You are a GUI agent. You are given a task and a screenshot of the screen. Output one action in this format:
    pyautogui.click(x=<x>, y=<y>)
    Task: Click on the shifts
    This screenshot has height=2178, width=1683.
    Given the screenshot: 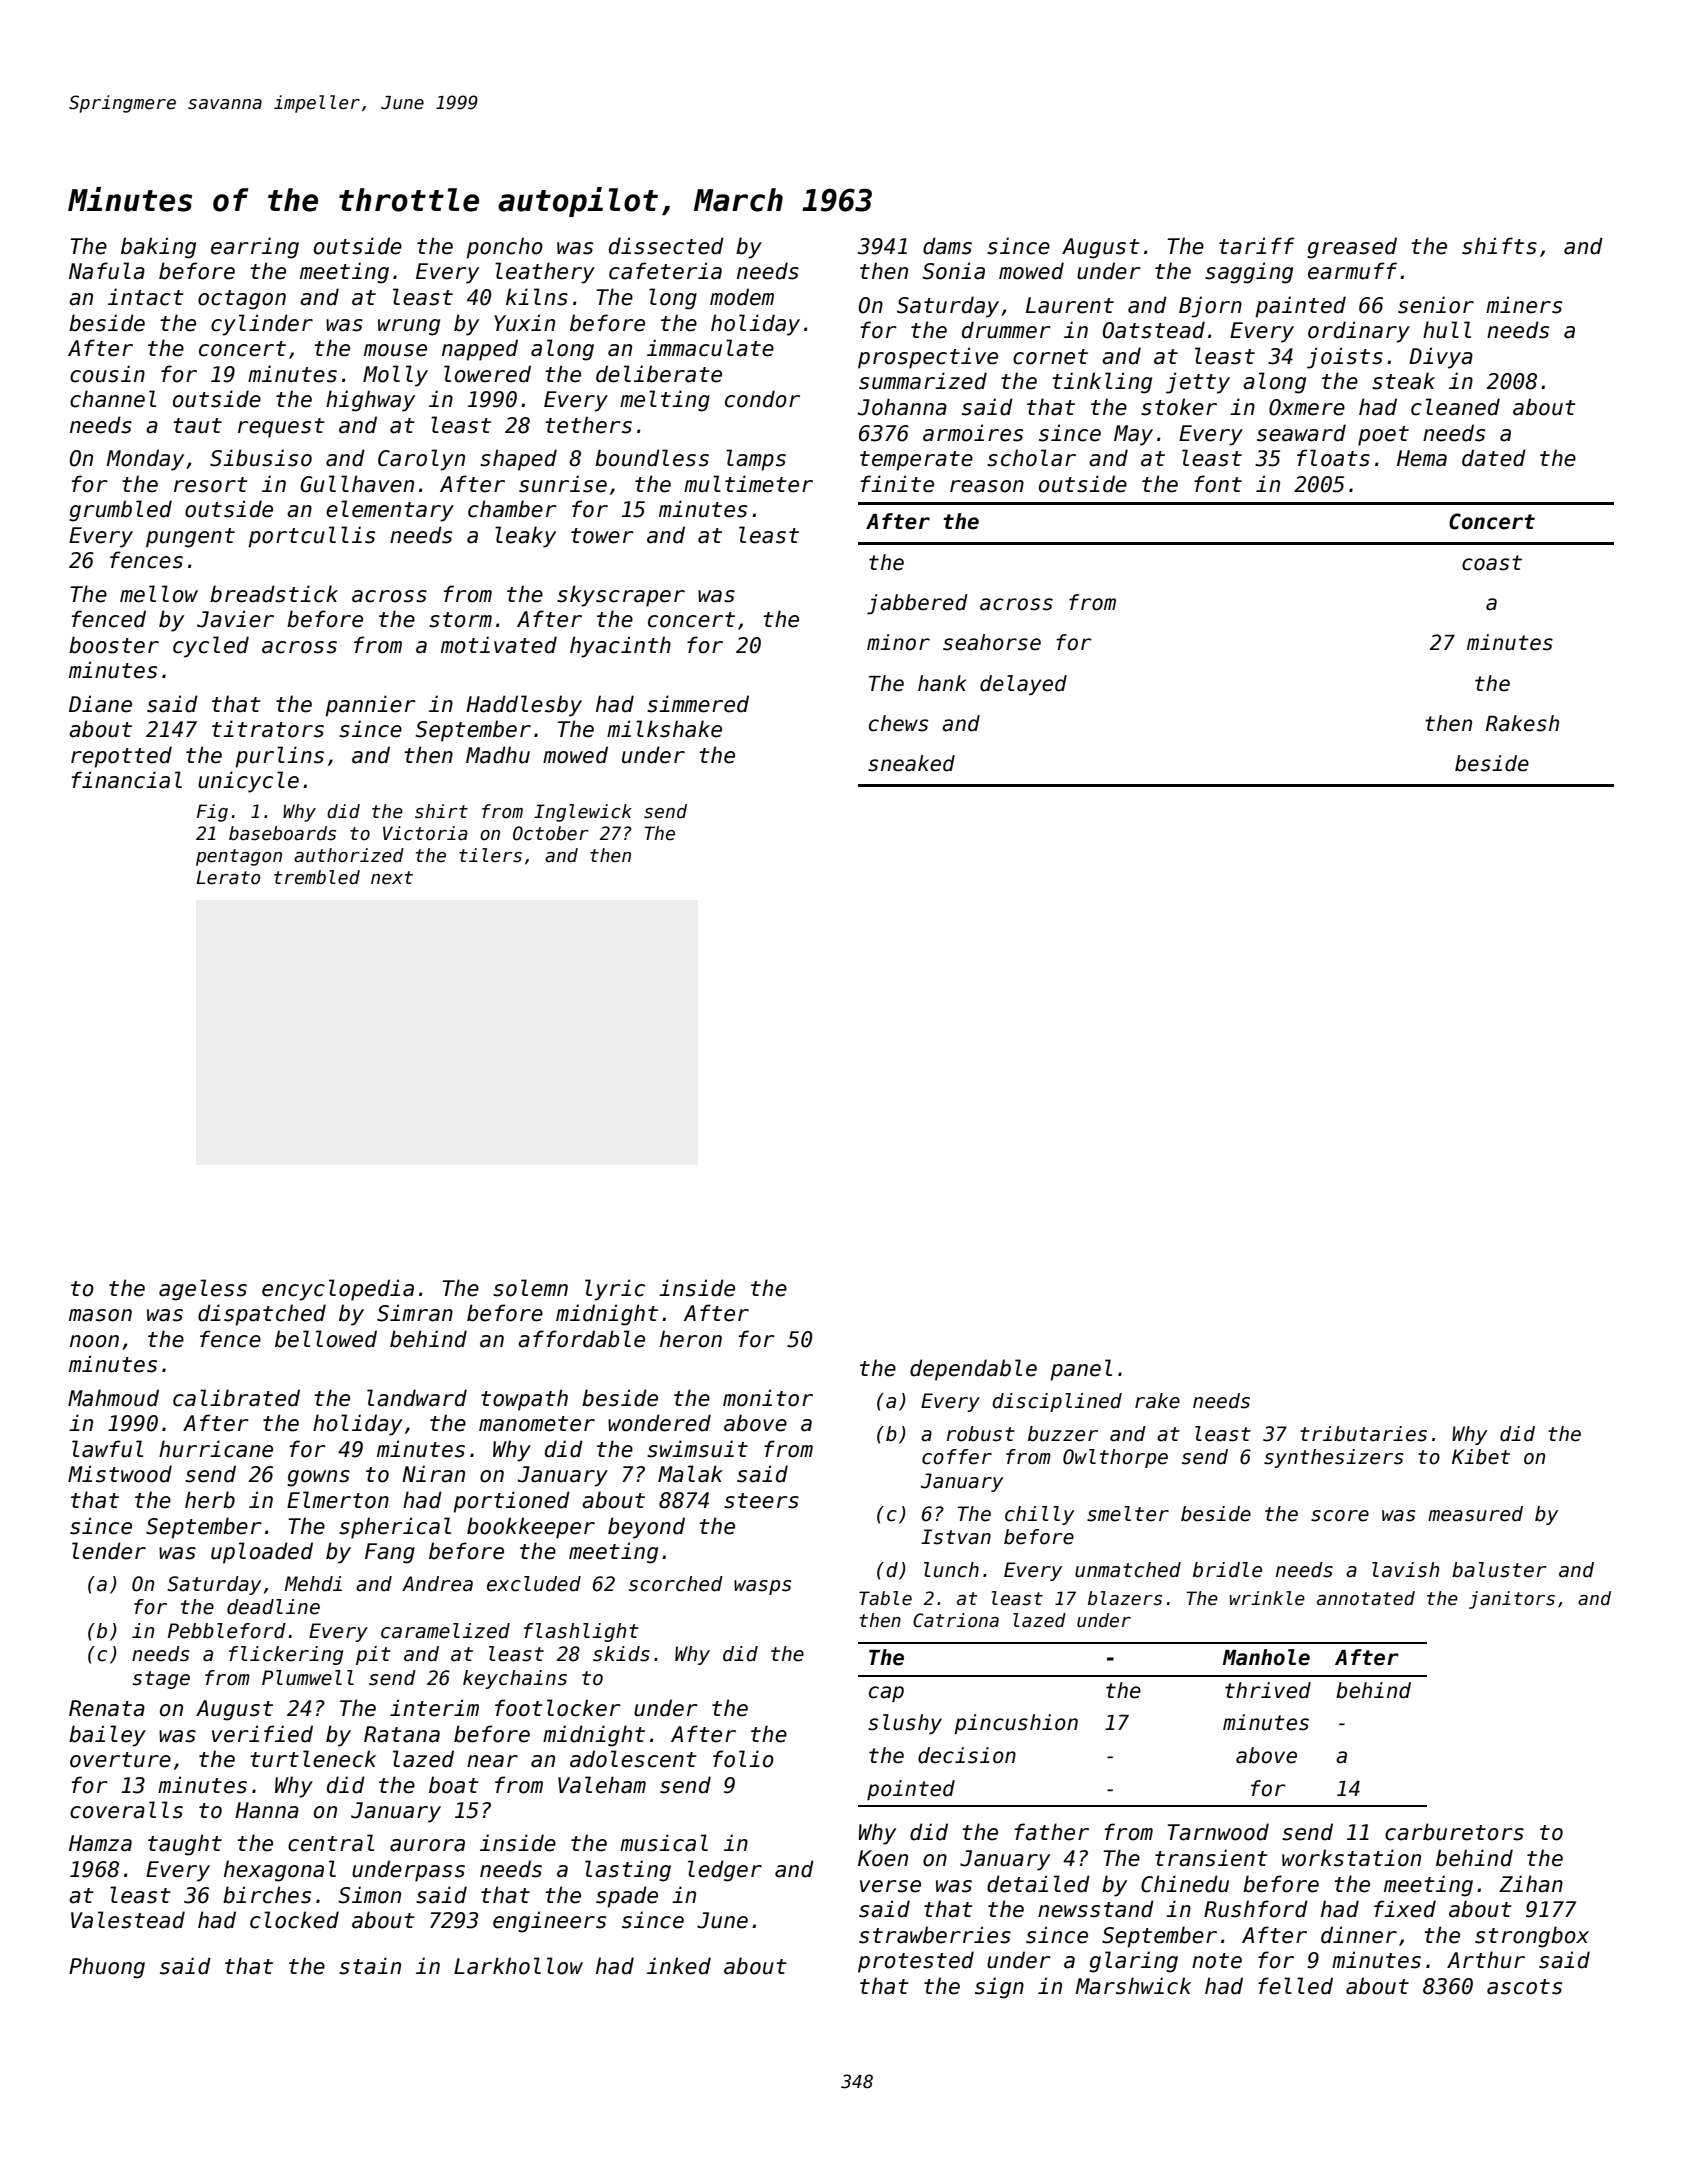 What is the action you would take?
    pyautogui.click(x=1499, y=246)
